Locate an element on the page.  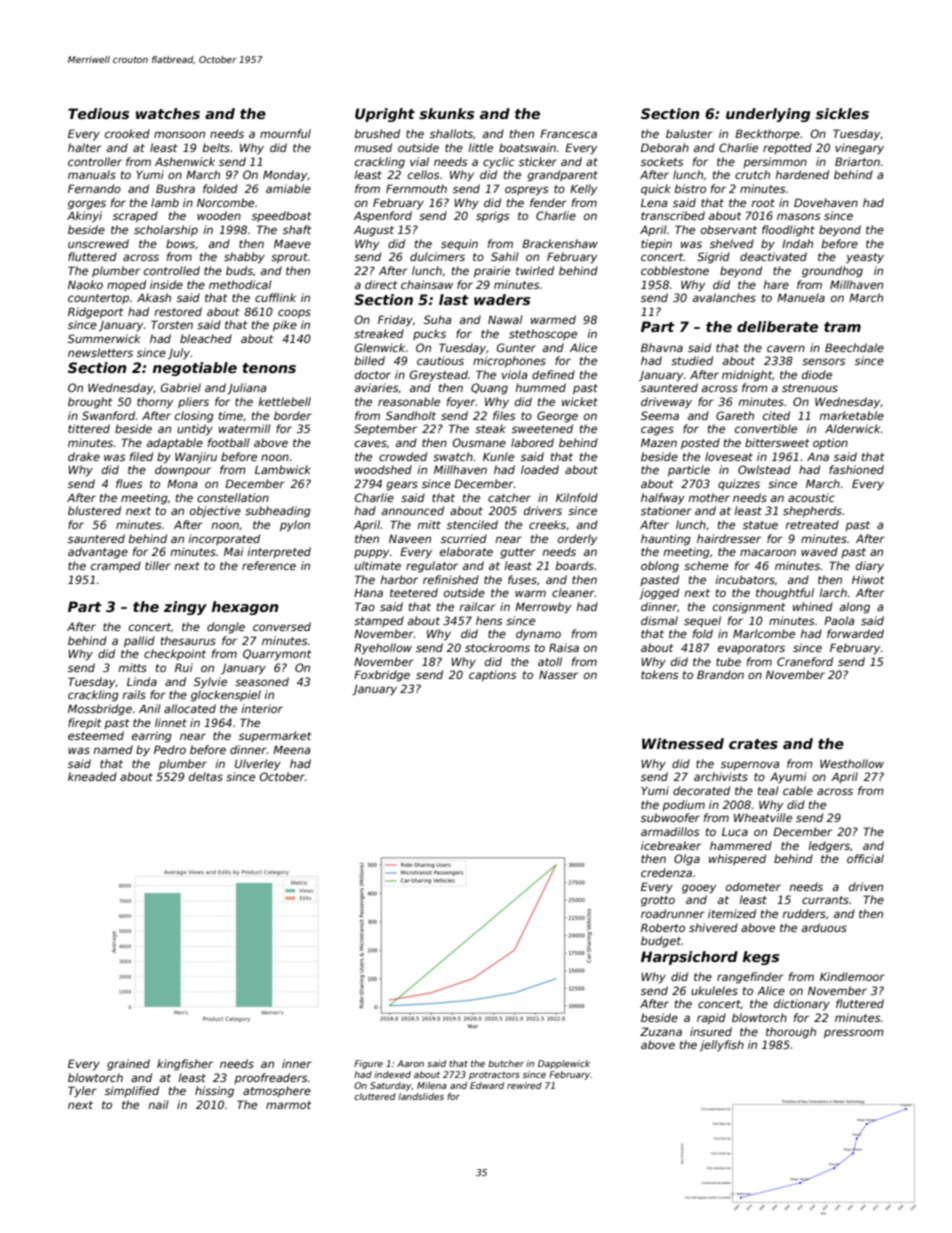
tube is located at coordinates (728, 661).
